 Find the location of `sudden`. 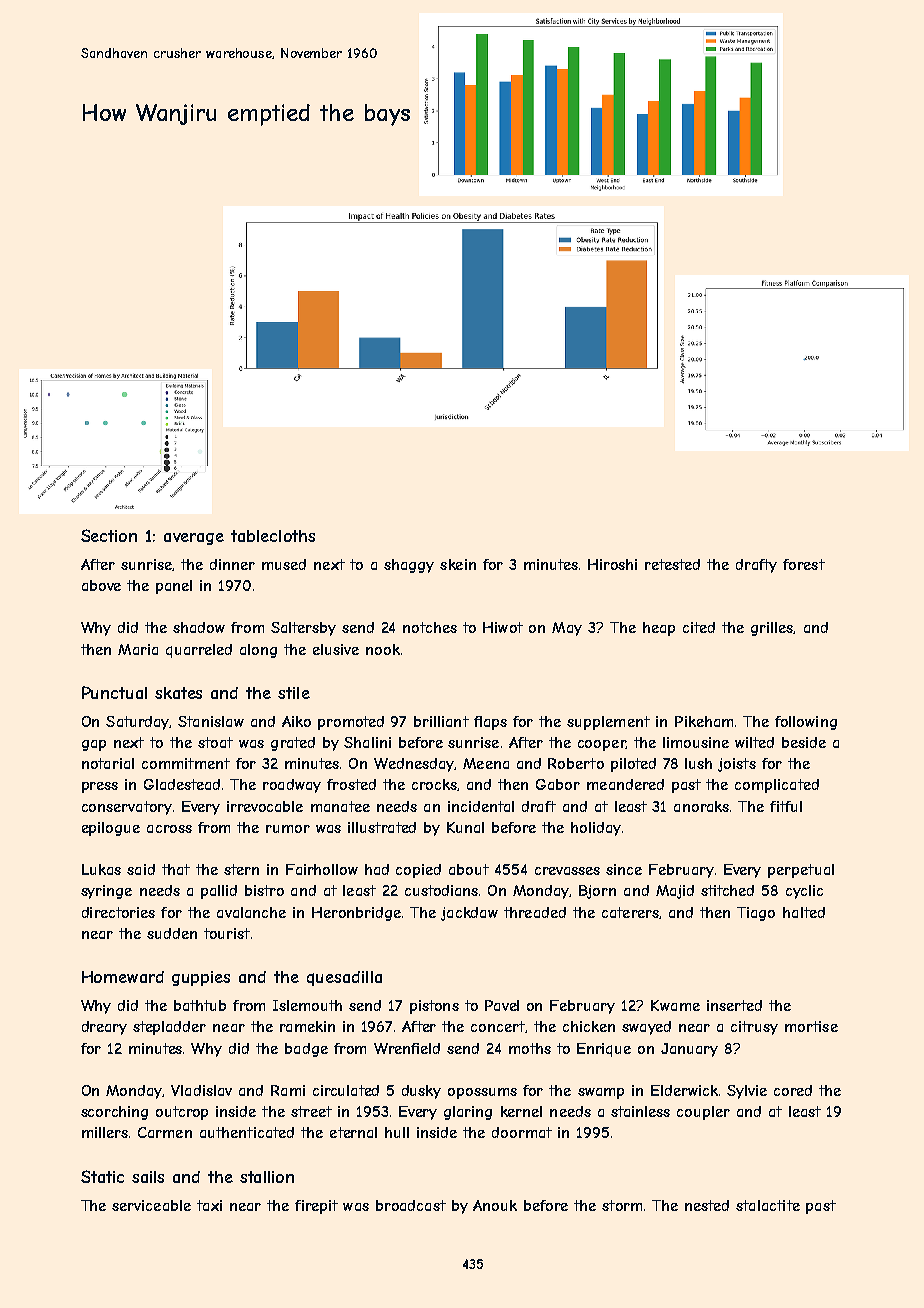

sudden is located at coordinates (172, 933).
